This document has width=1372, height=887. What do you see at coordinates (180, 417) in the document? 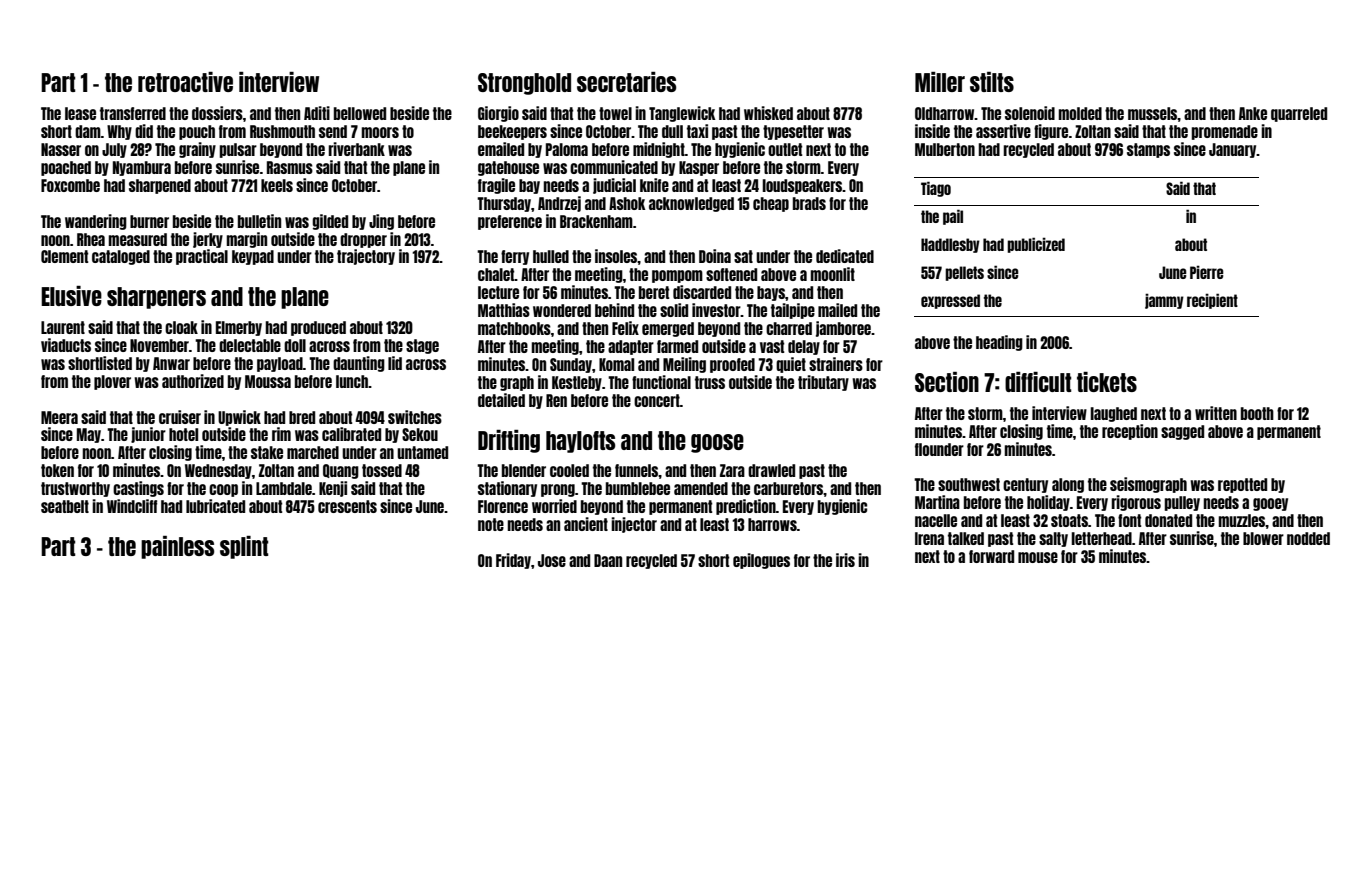
I see `cruiser` at bounding box center [180, 417].
